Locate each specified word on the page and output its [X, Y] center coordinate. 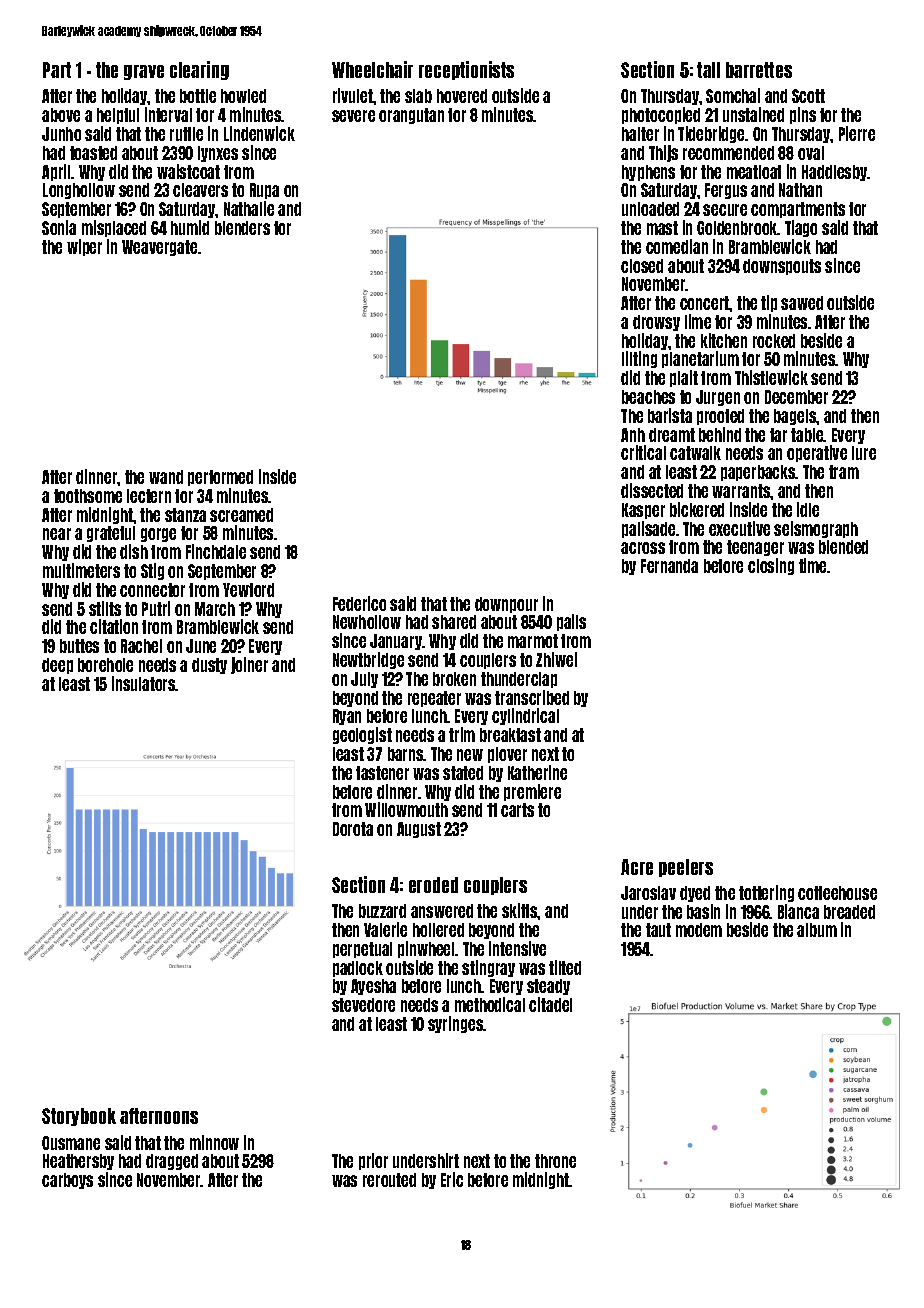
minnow [214, 1142]
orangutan [411, 116]
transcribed [532, 697]
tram [844, 472]
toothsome [88, 496]
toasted [93, 153]
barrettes [759, 70]
